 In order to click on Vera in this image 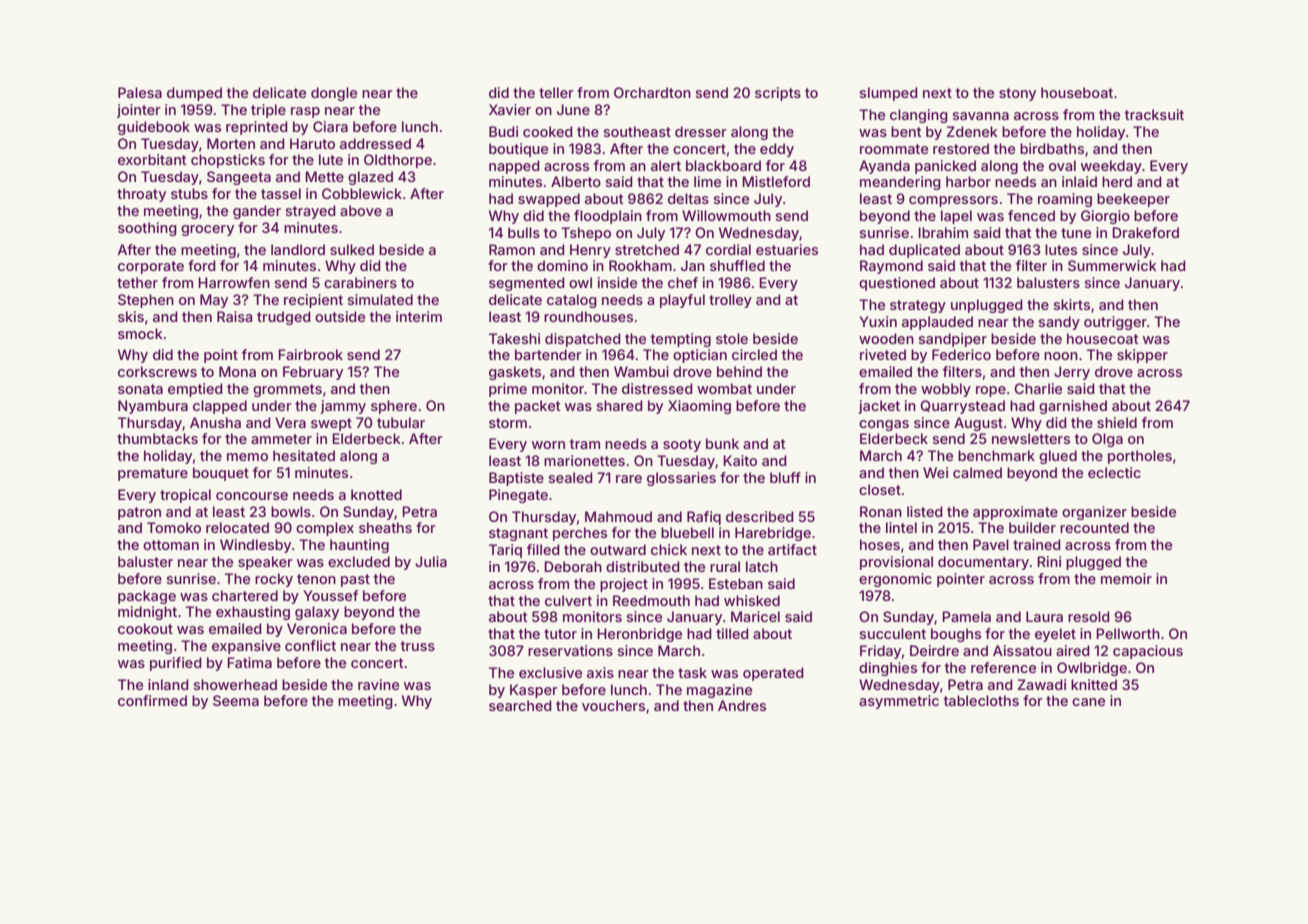, I will do `click(290, 422)`.
